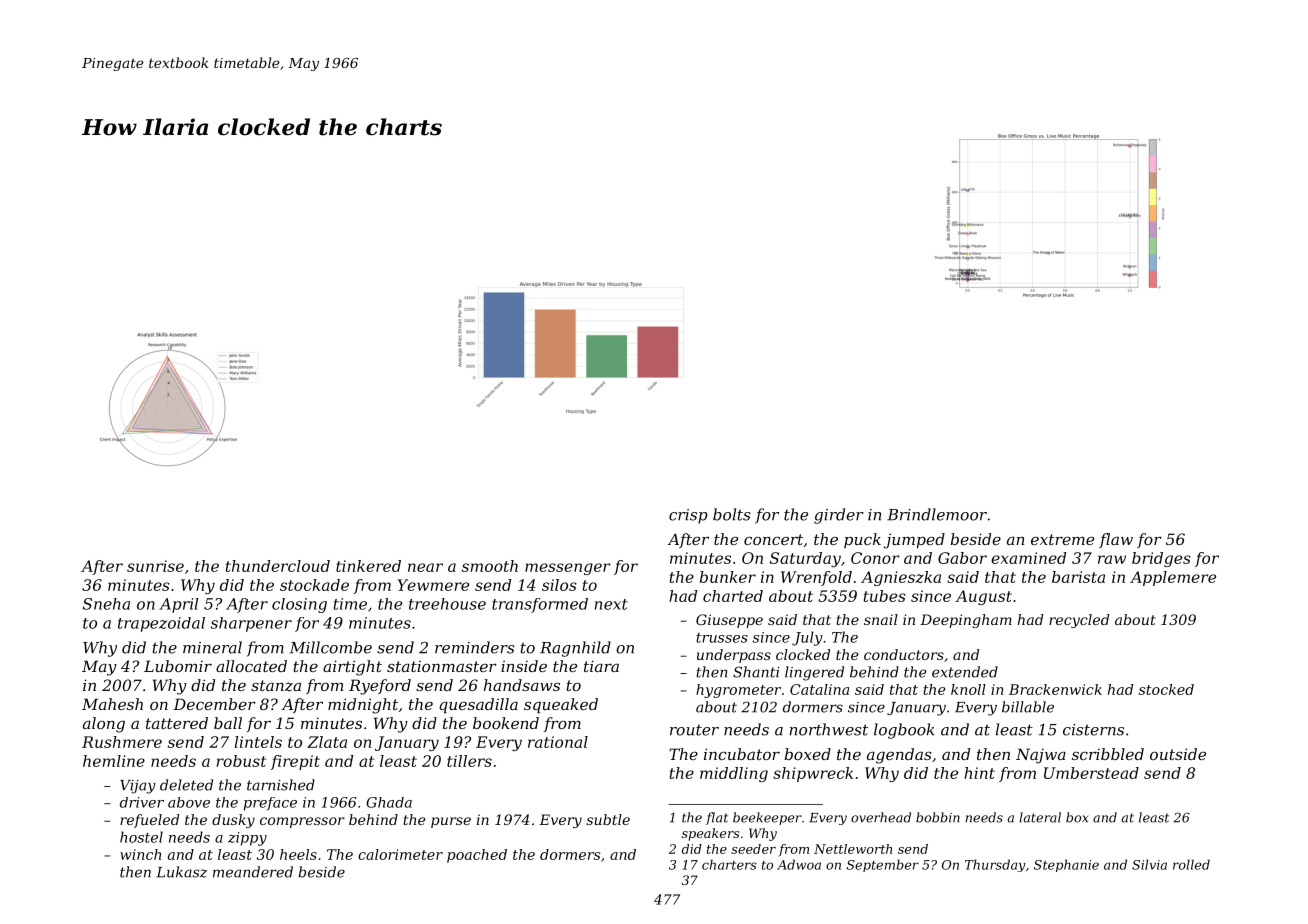  What do you see at coordinates (122, 742) in the screenshot?
I see `Rushmere` at bounding box center [122, 742].
